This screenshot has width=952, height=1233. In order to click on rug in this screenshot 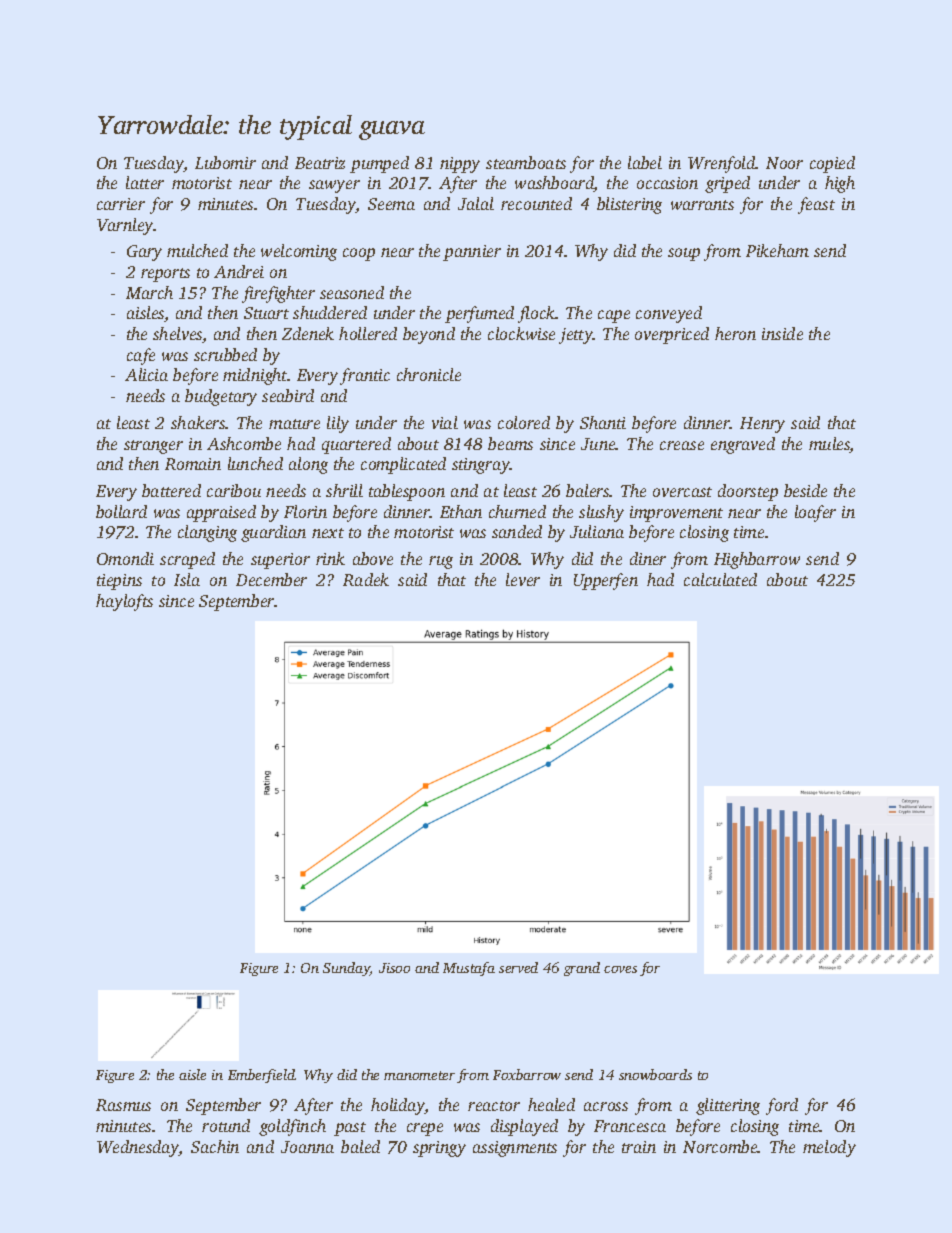, I will do `click(441, 562)`.
